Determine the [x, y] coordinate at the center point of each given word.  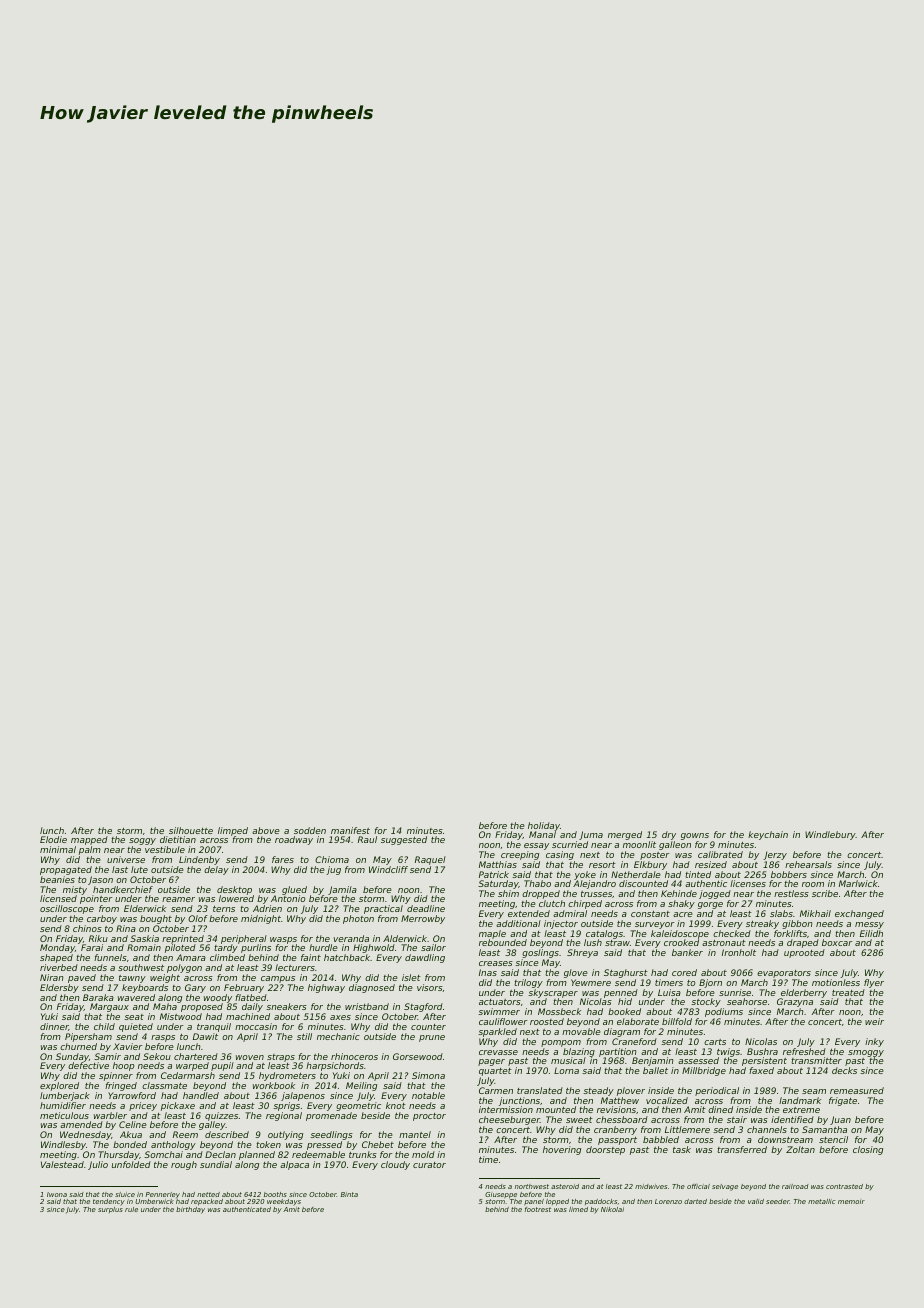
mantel [415, 1134]
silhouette [191, 830]
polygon [184, 968]
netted [208, 1194]
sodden [310, 830]
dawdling [425, 958]
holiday [544, 826]
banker [687, 952]
